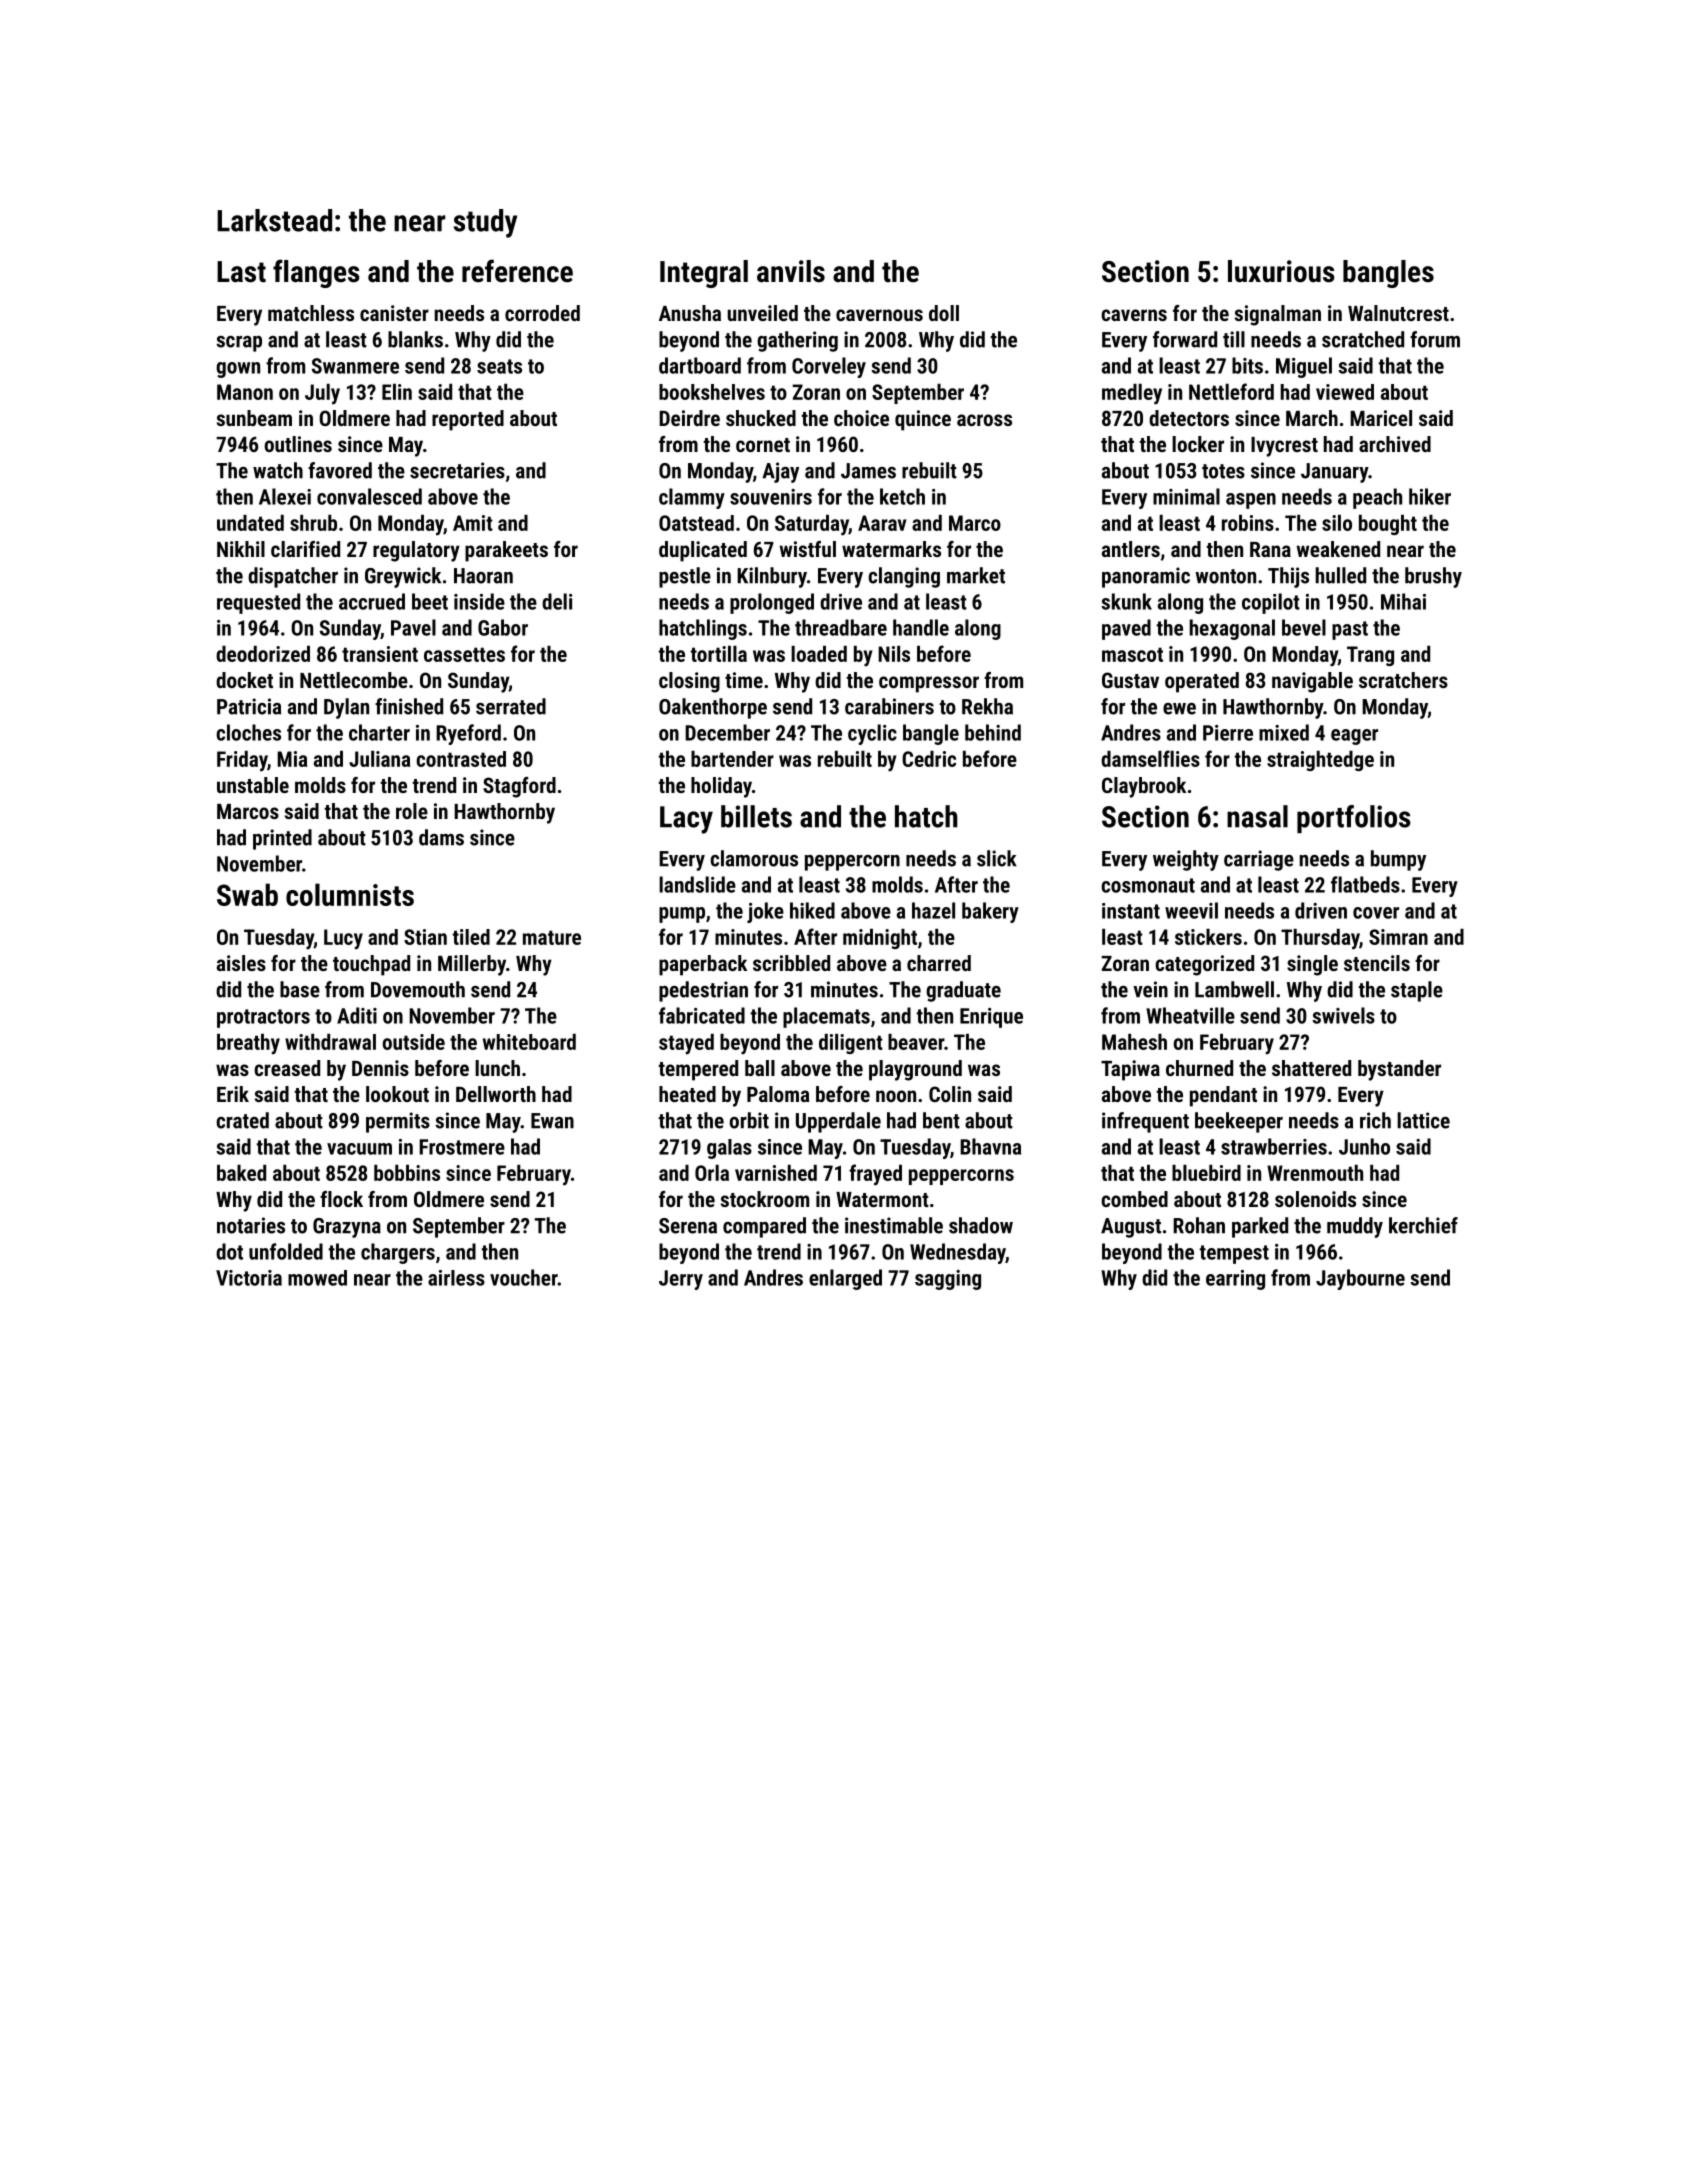  Describe the element at coordinates (686, 1044) in the document. I see `stayed` at that location.
